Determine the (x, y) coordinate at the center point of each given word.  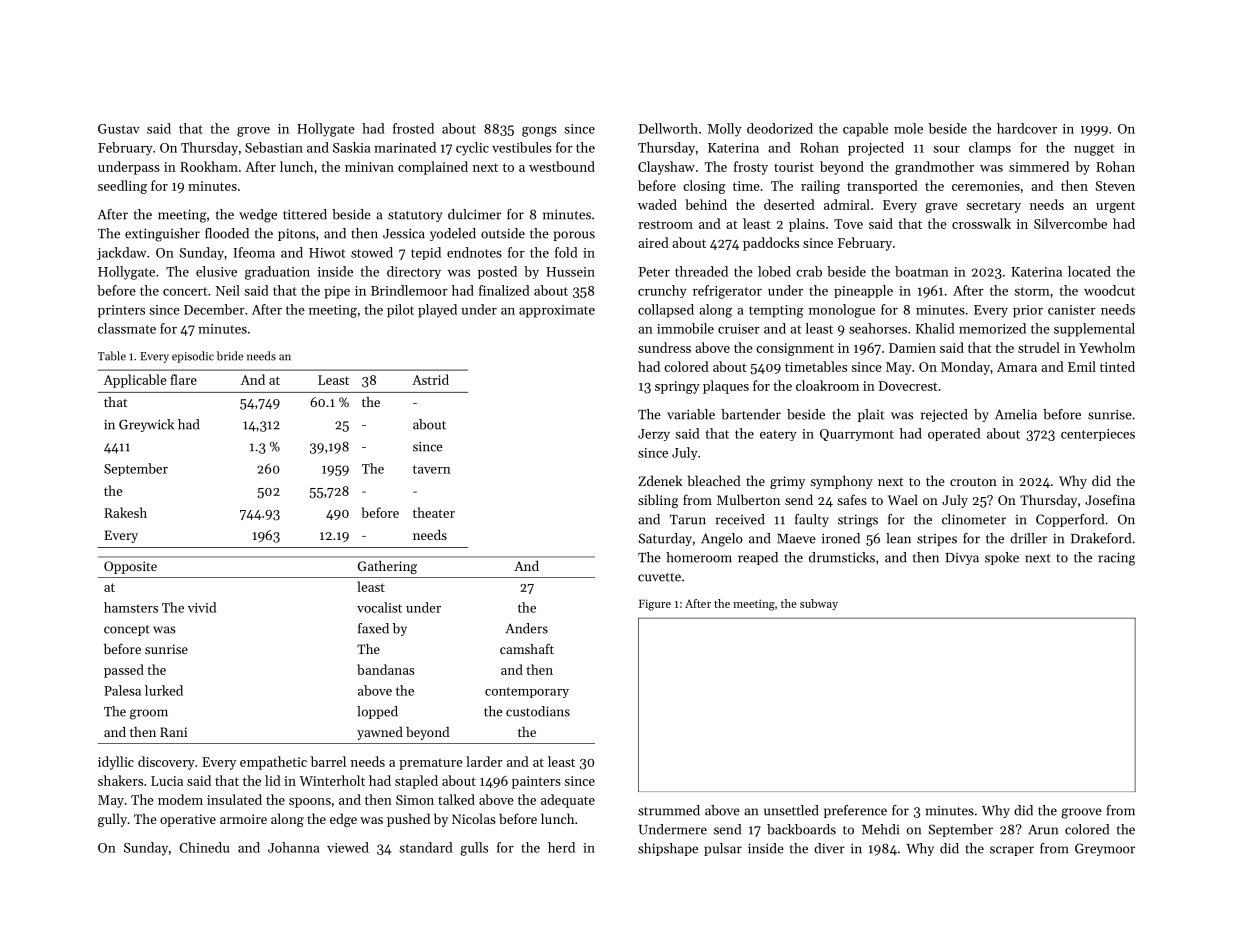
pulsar (723, 849)
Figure (655, 605)
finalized (504, 290)
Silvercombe (1070, 223)
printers (121, 311)
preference (855, 811)
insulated (234, 799)
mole (908, 128)
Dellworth (668, 128)
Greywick (146, 425)
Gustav (119, 129)
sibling (658, 501)
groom (149, 714)
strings (858, 521)
